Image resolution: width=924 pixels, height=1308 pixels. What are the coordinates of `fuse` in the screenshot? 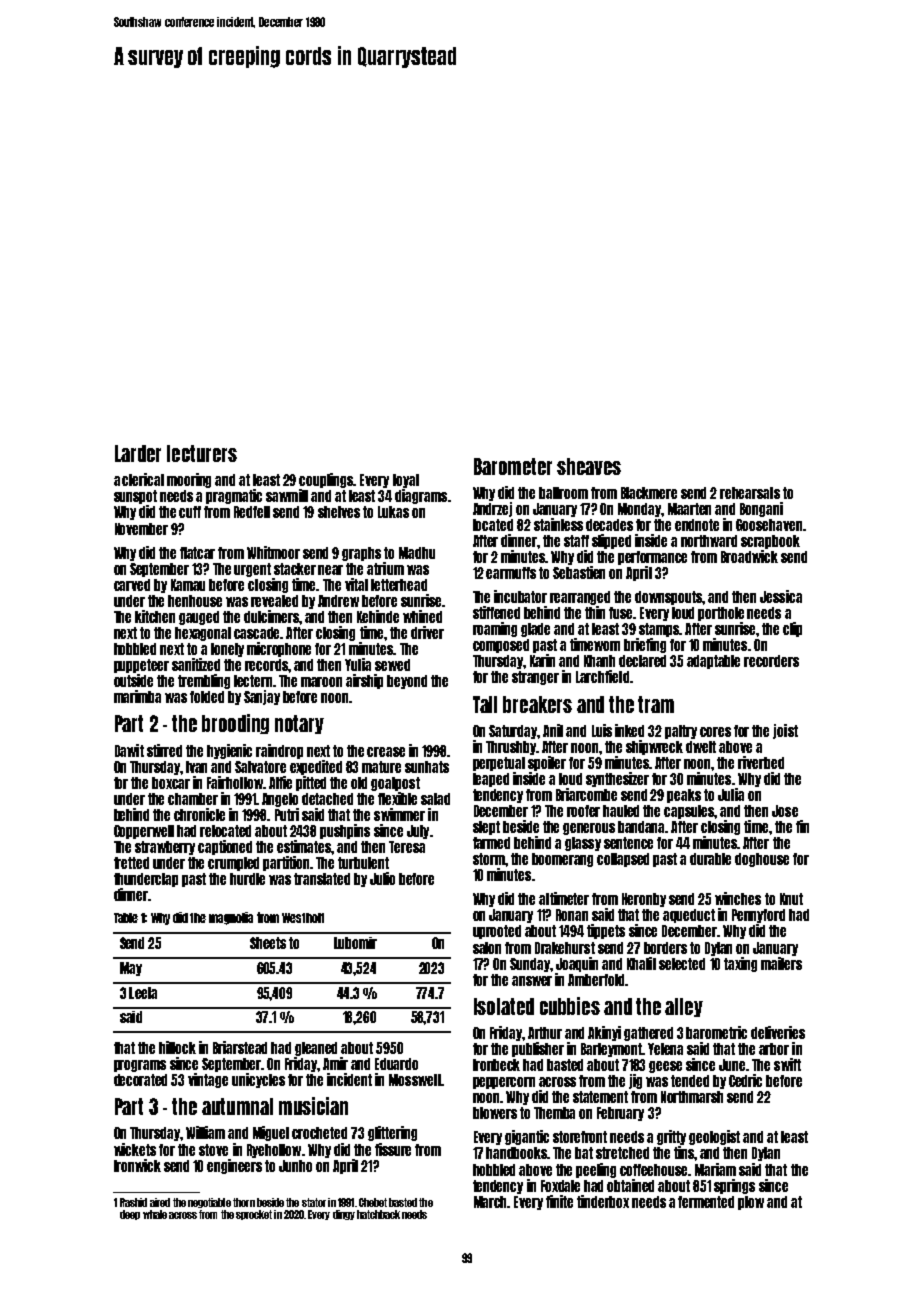 It's located at (621, 613).
